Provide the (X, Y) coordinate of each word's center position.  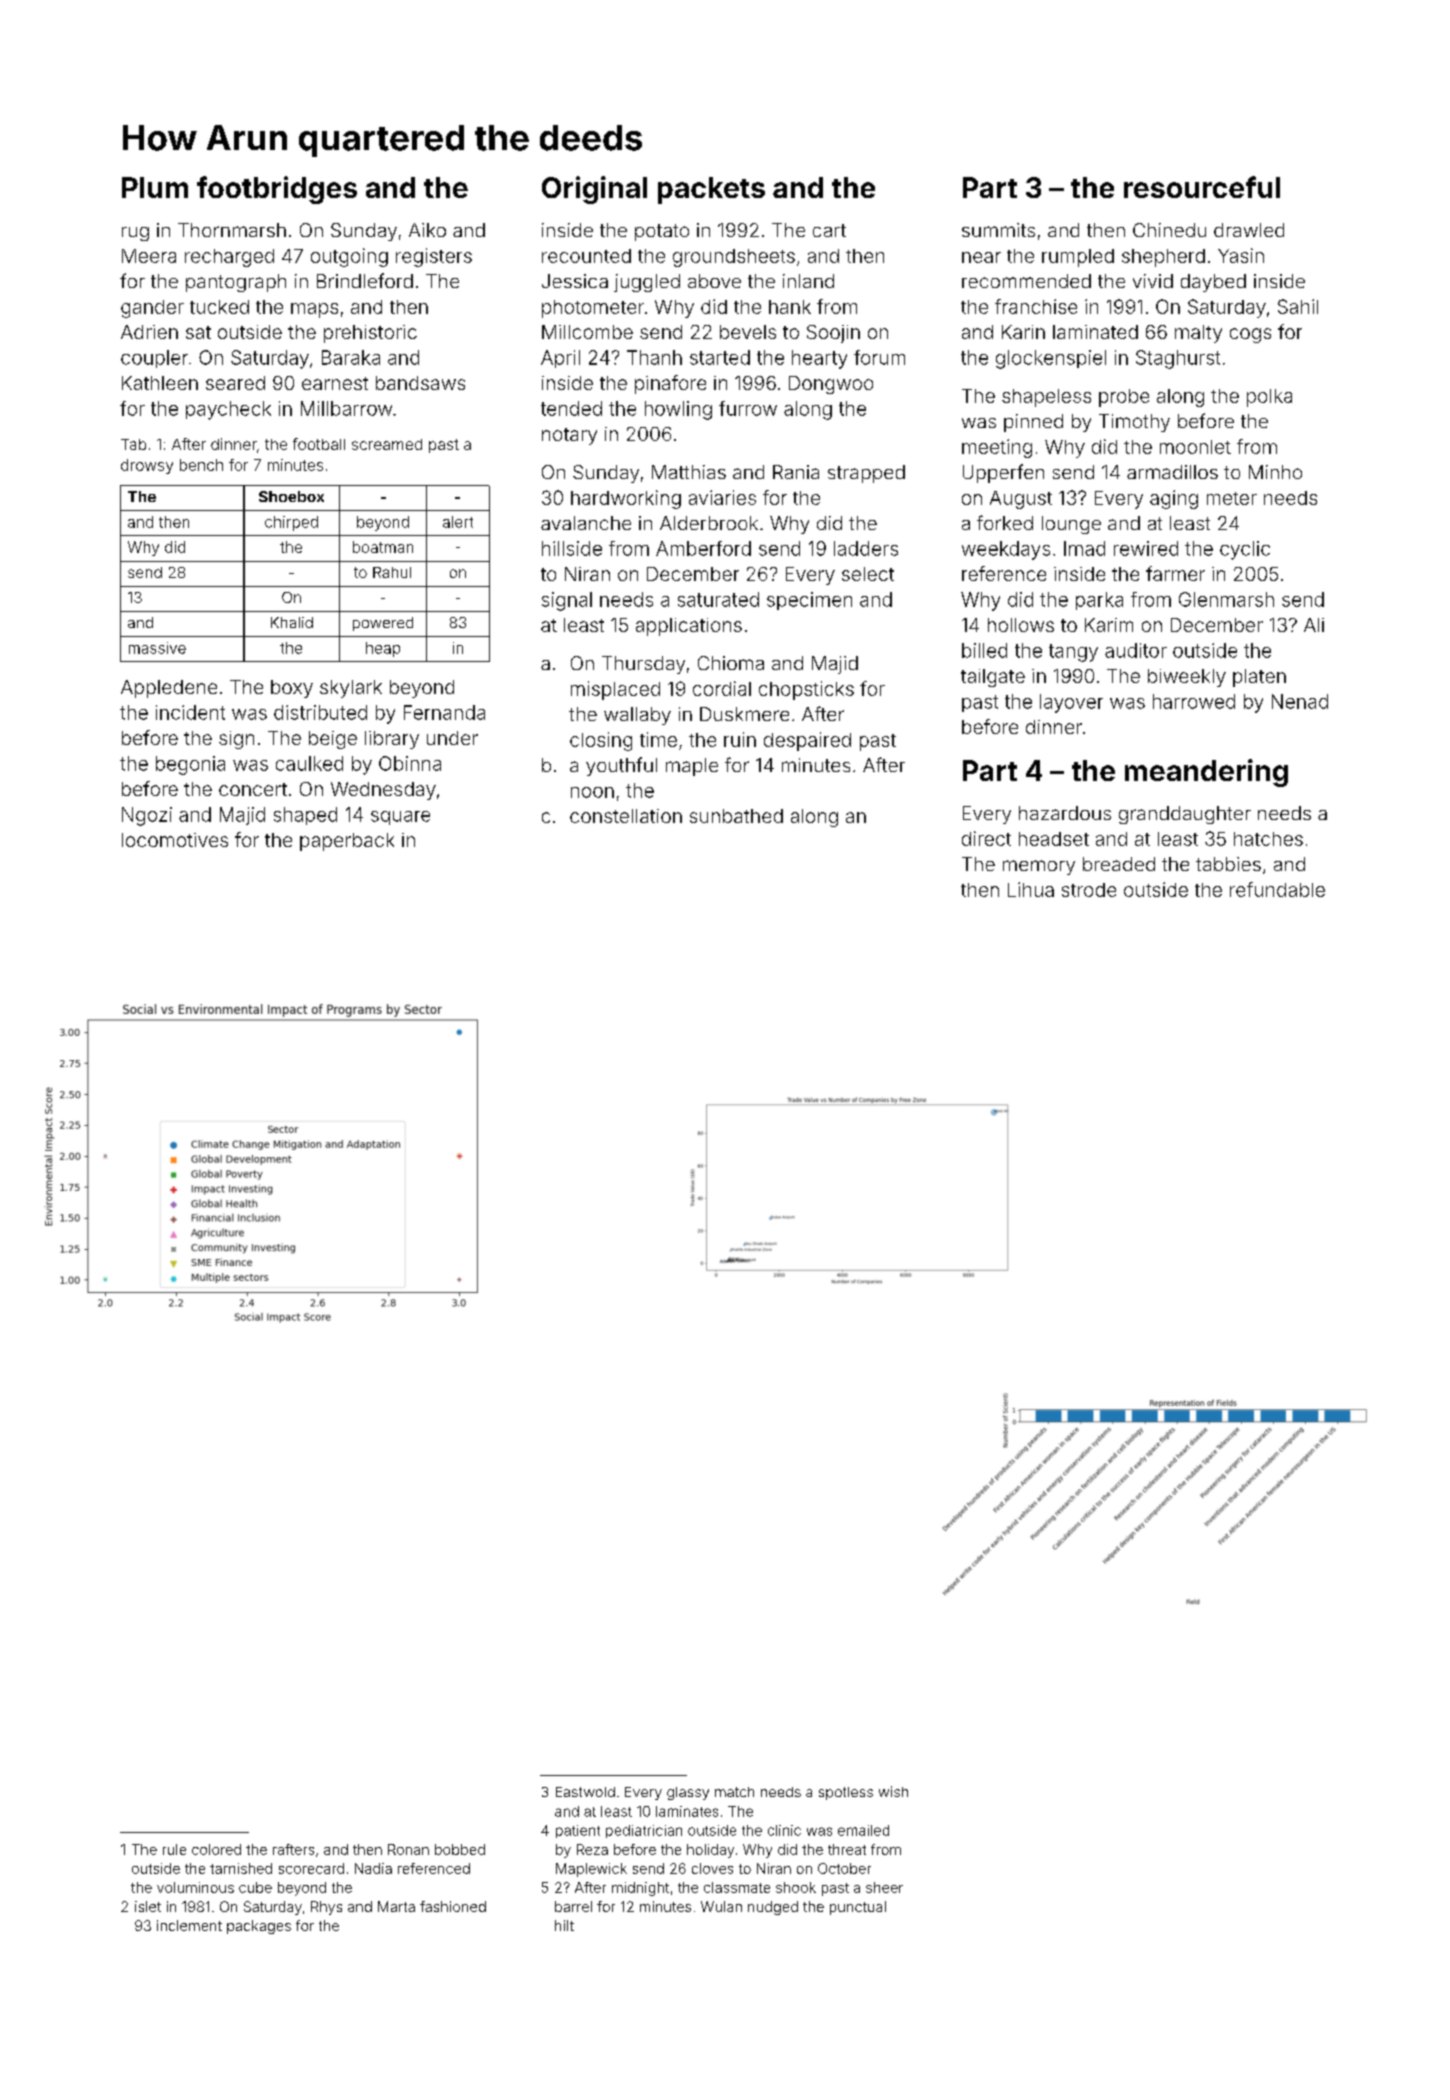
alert (458, 522)
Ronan (408, 1849)
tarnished (241, 1868)
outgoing (349, 257)
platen (1259, 678)
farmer (1175, 573)
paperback (347, 842)
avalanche (586, 523)
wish (893, 1791)
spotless (846, 1793)
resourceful (1202, 187)
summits (998, 230)
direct (986, 838)
